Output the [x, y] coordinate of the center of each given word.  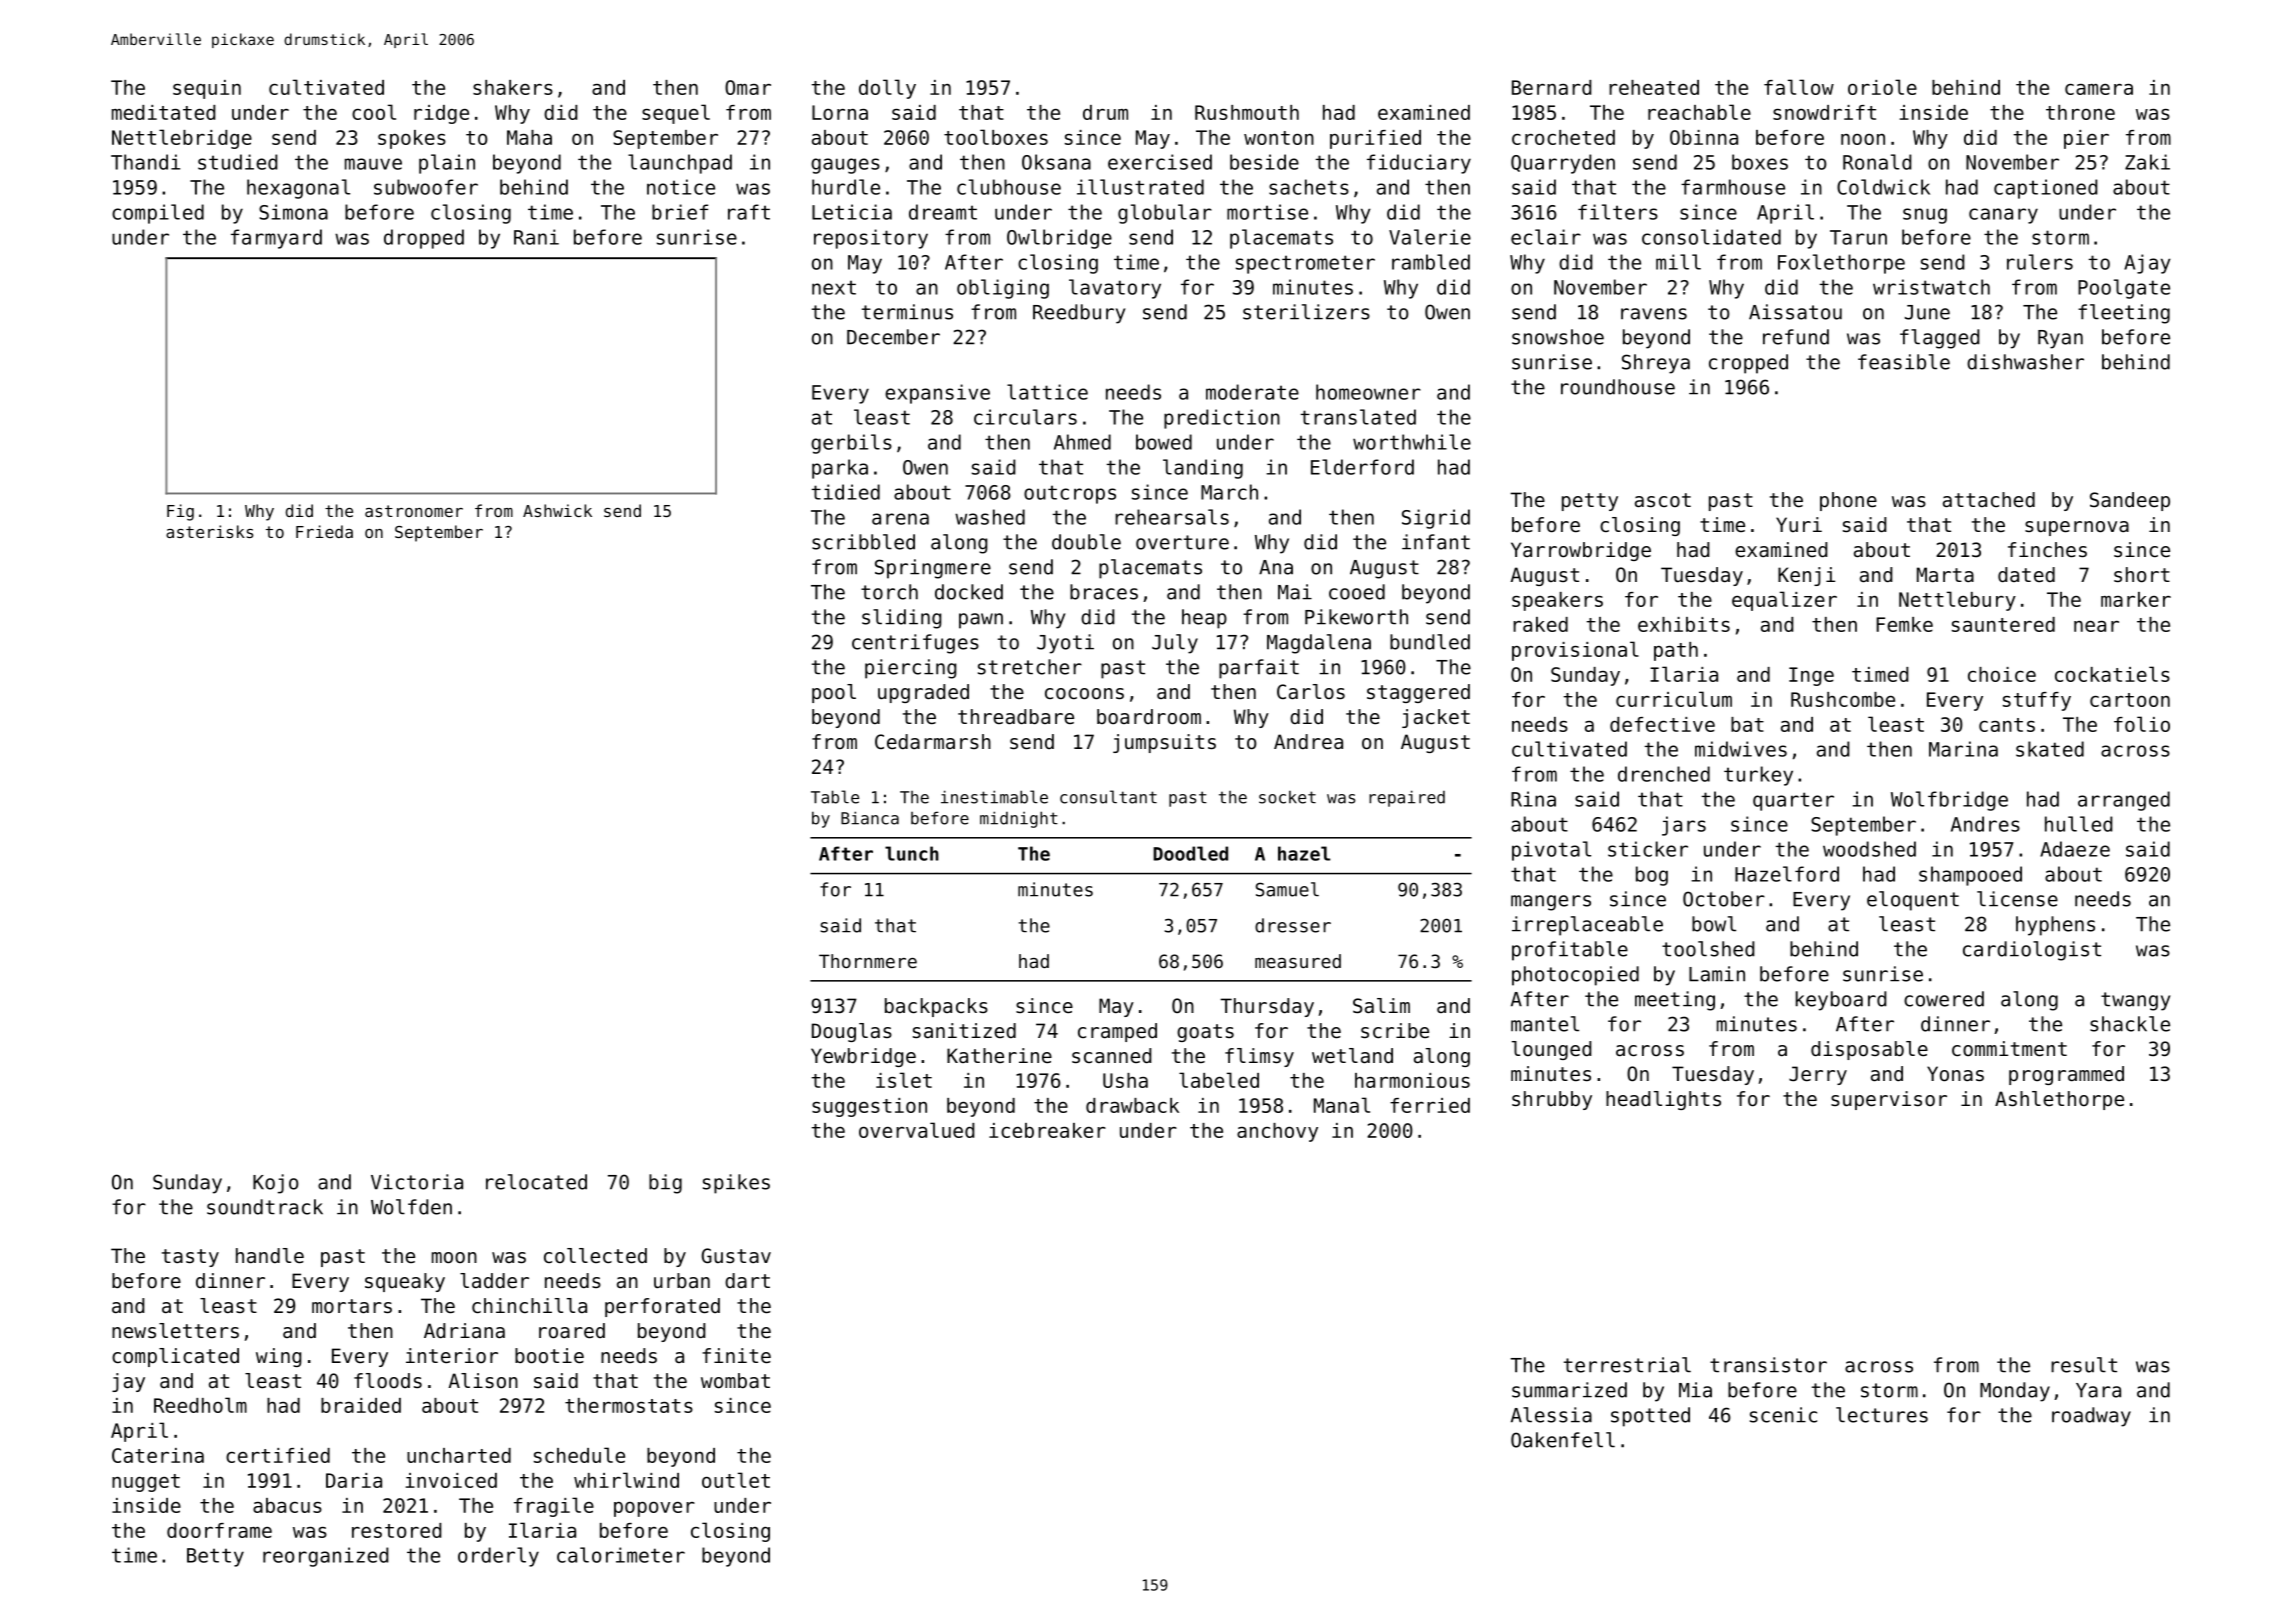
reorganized [326, 1557]
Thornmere [868, 961]
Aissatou [1795, 312]
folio [2142, 724]
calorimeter [621, 1555]
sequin [207, 89]
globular [1165, 214]
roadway [2091, 1417]
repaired [1407, 798]
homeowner [1368, 392]
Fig [180, 512]
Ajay [2147, 264]
